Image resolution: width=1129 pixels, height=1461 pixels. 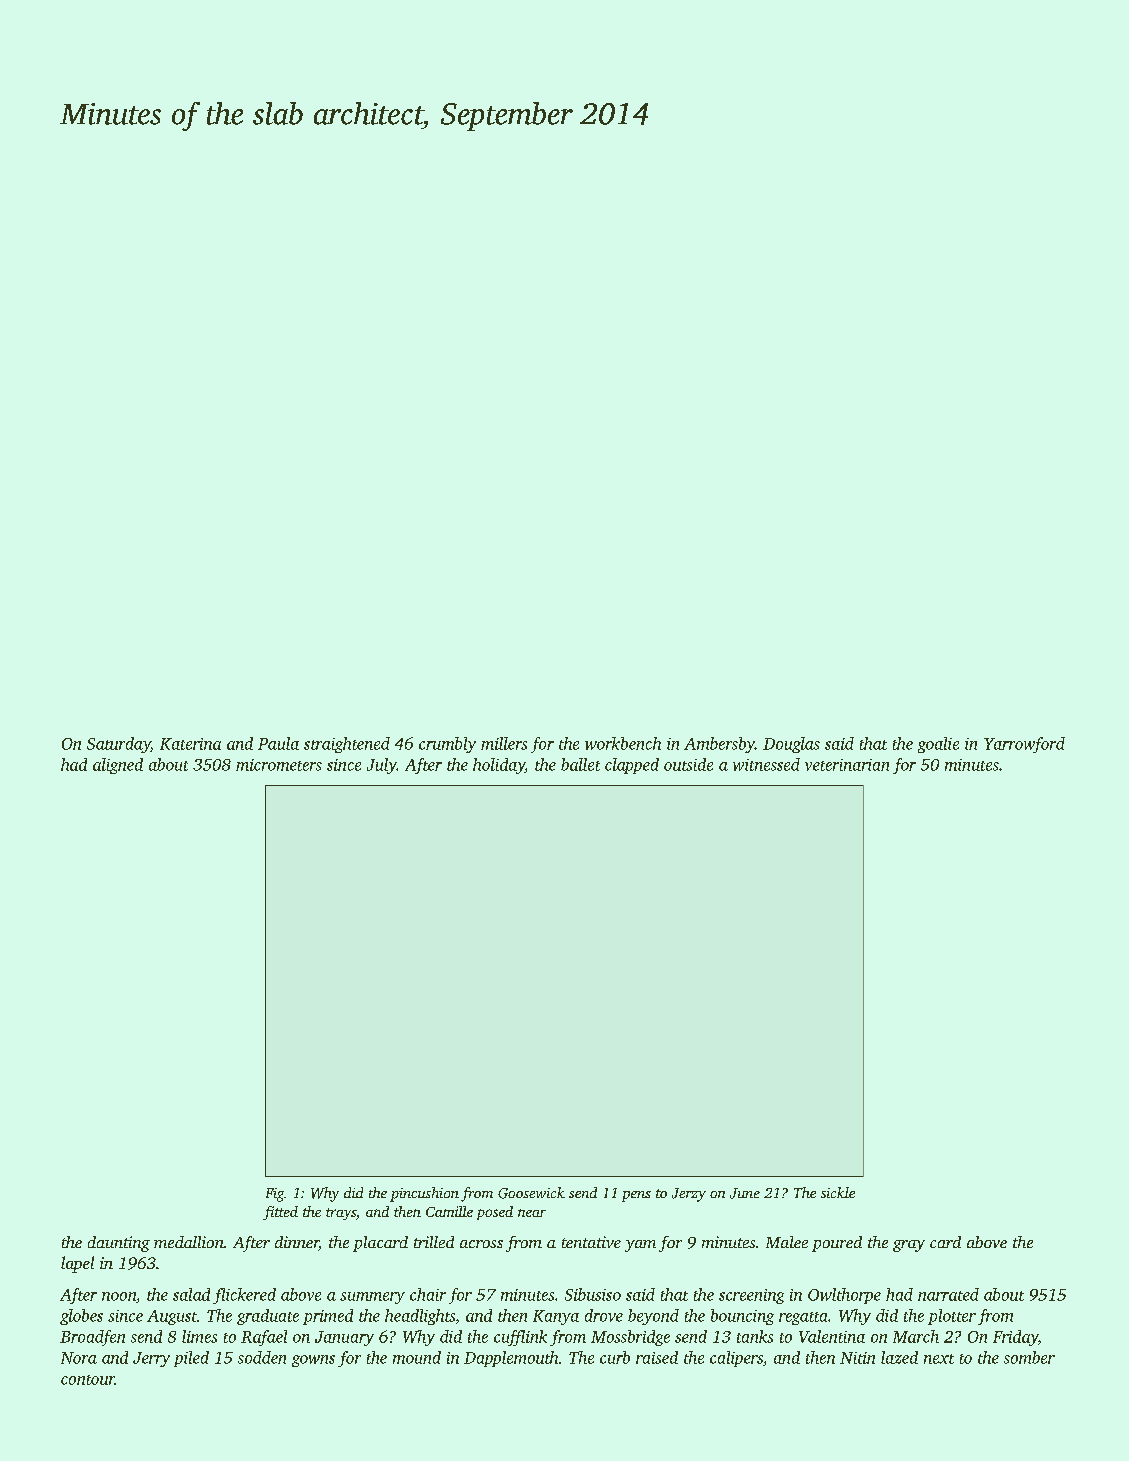 What do you see at coordinates (847, 765) in the image?
I see `veterinarian` at bounding box center [847, 765].
